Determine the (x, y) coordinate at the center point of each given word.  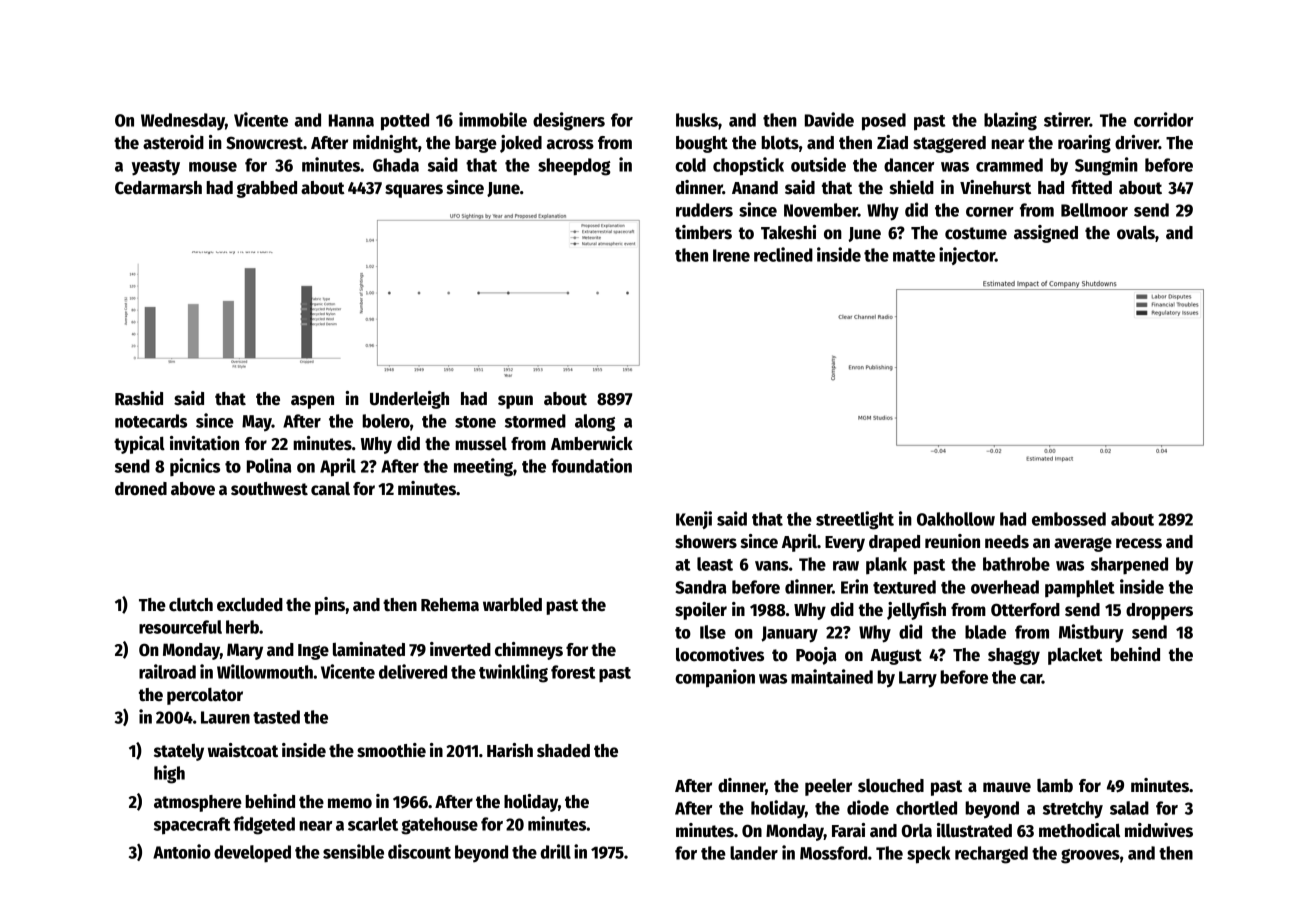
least (715, 564)
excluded (250, 605)
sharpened (1129, 566)
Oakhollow (956, 519)
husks (697, 120)
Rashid (139, 398)
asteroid (173, 142)
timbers (703, 232)
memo (350, 803)
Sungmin (1106, 166)
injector (967, 256)
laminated (369, 649)
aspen (312, 402)
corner (990, 212)
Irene (731, 255)
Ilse (713, 632)
